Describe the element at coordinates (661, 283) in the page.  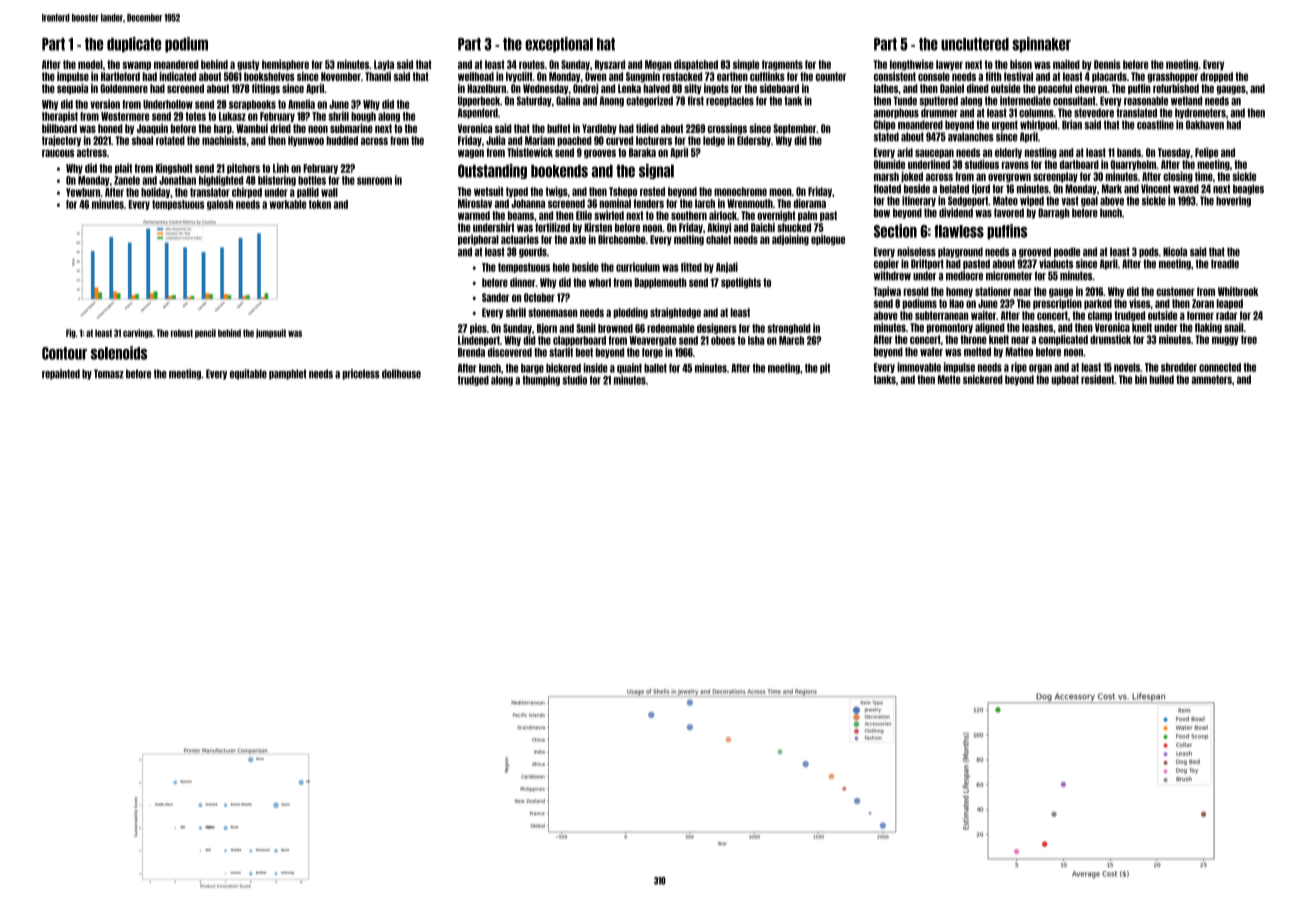
I see `Dapplemouth` at that location.
